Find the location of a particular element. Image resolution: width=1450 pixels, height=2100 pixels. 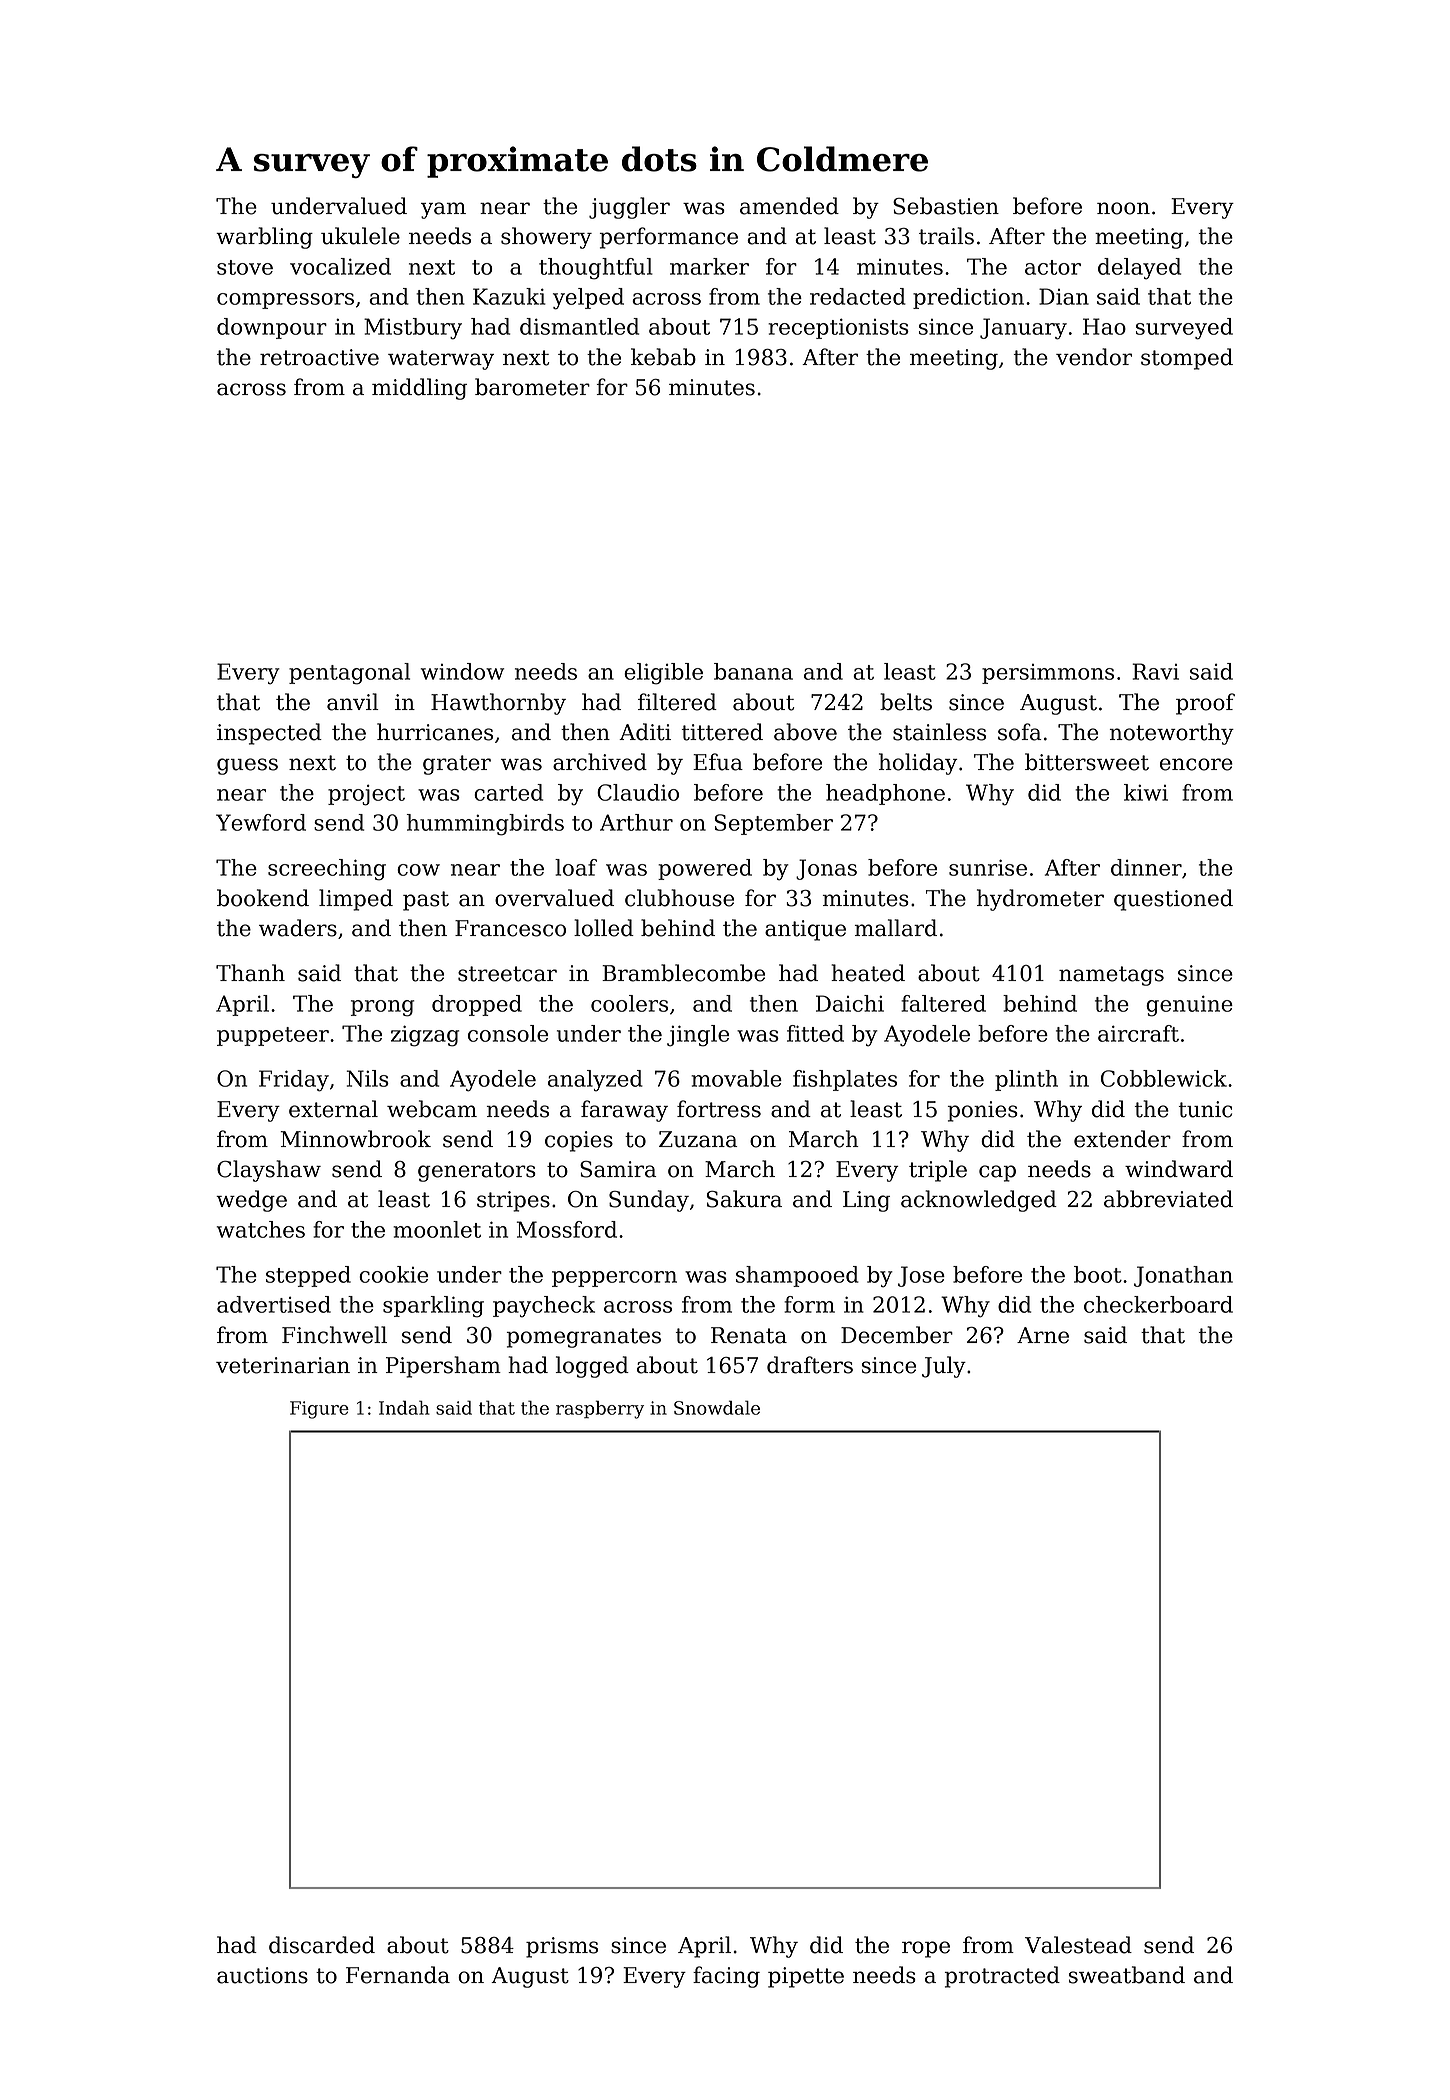

Indah is located at coordinates (404, 1407).
